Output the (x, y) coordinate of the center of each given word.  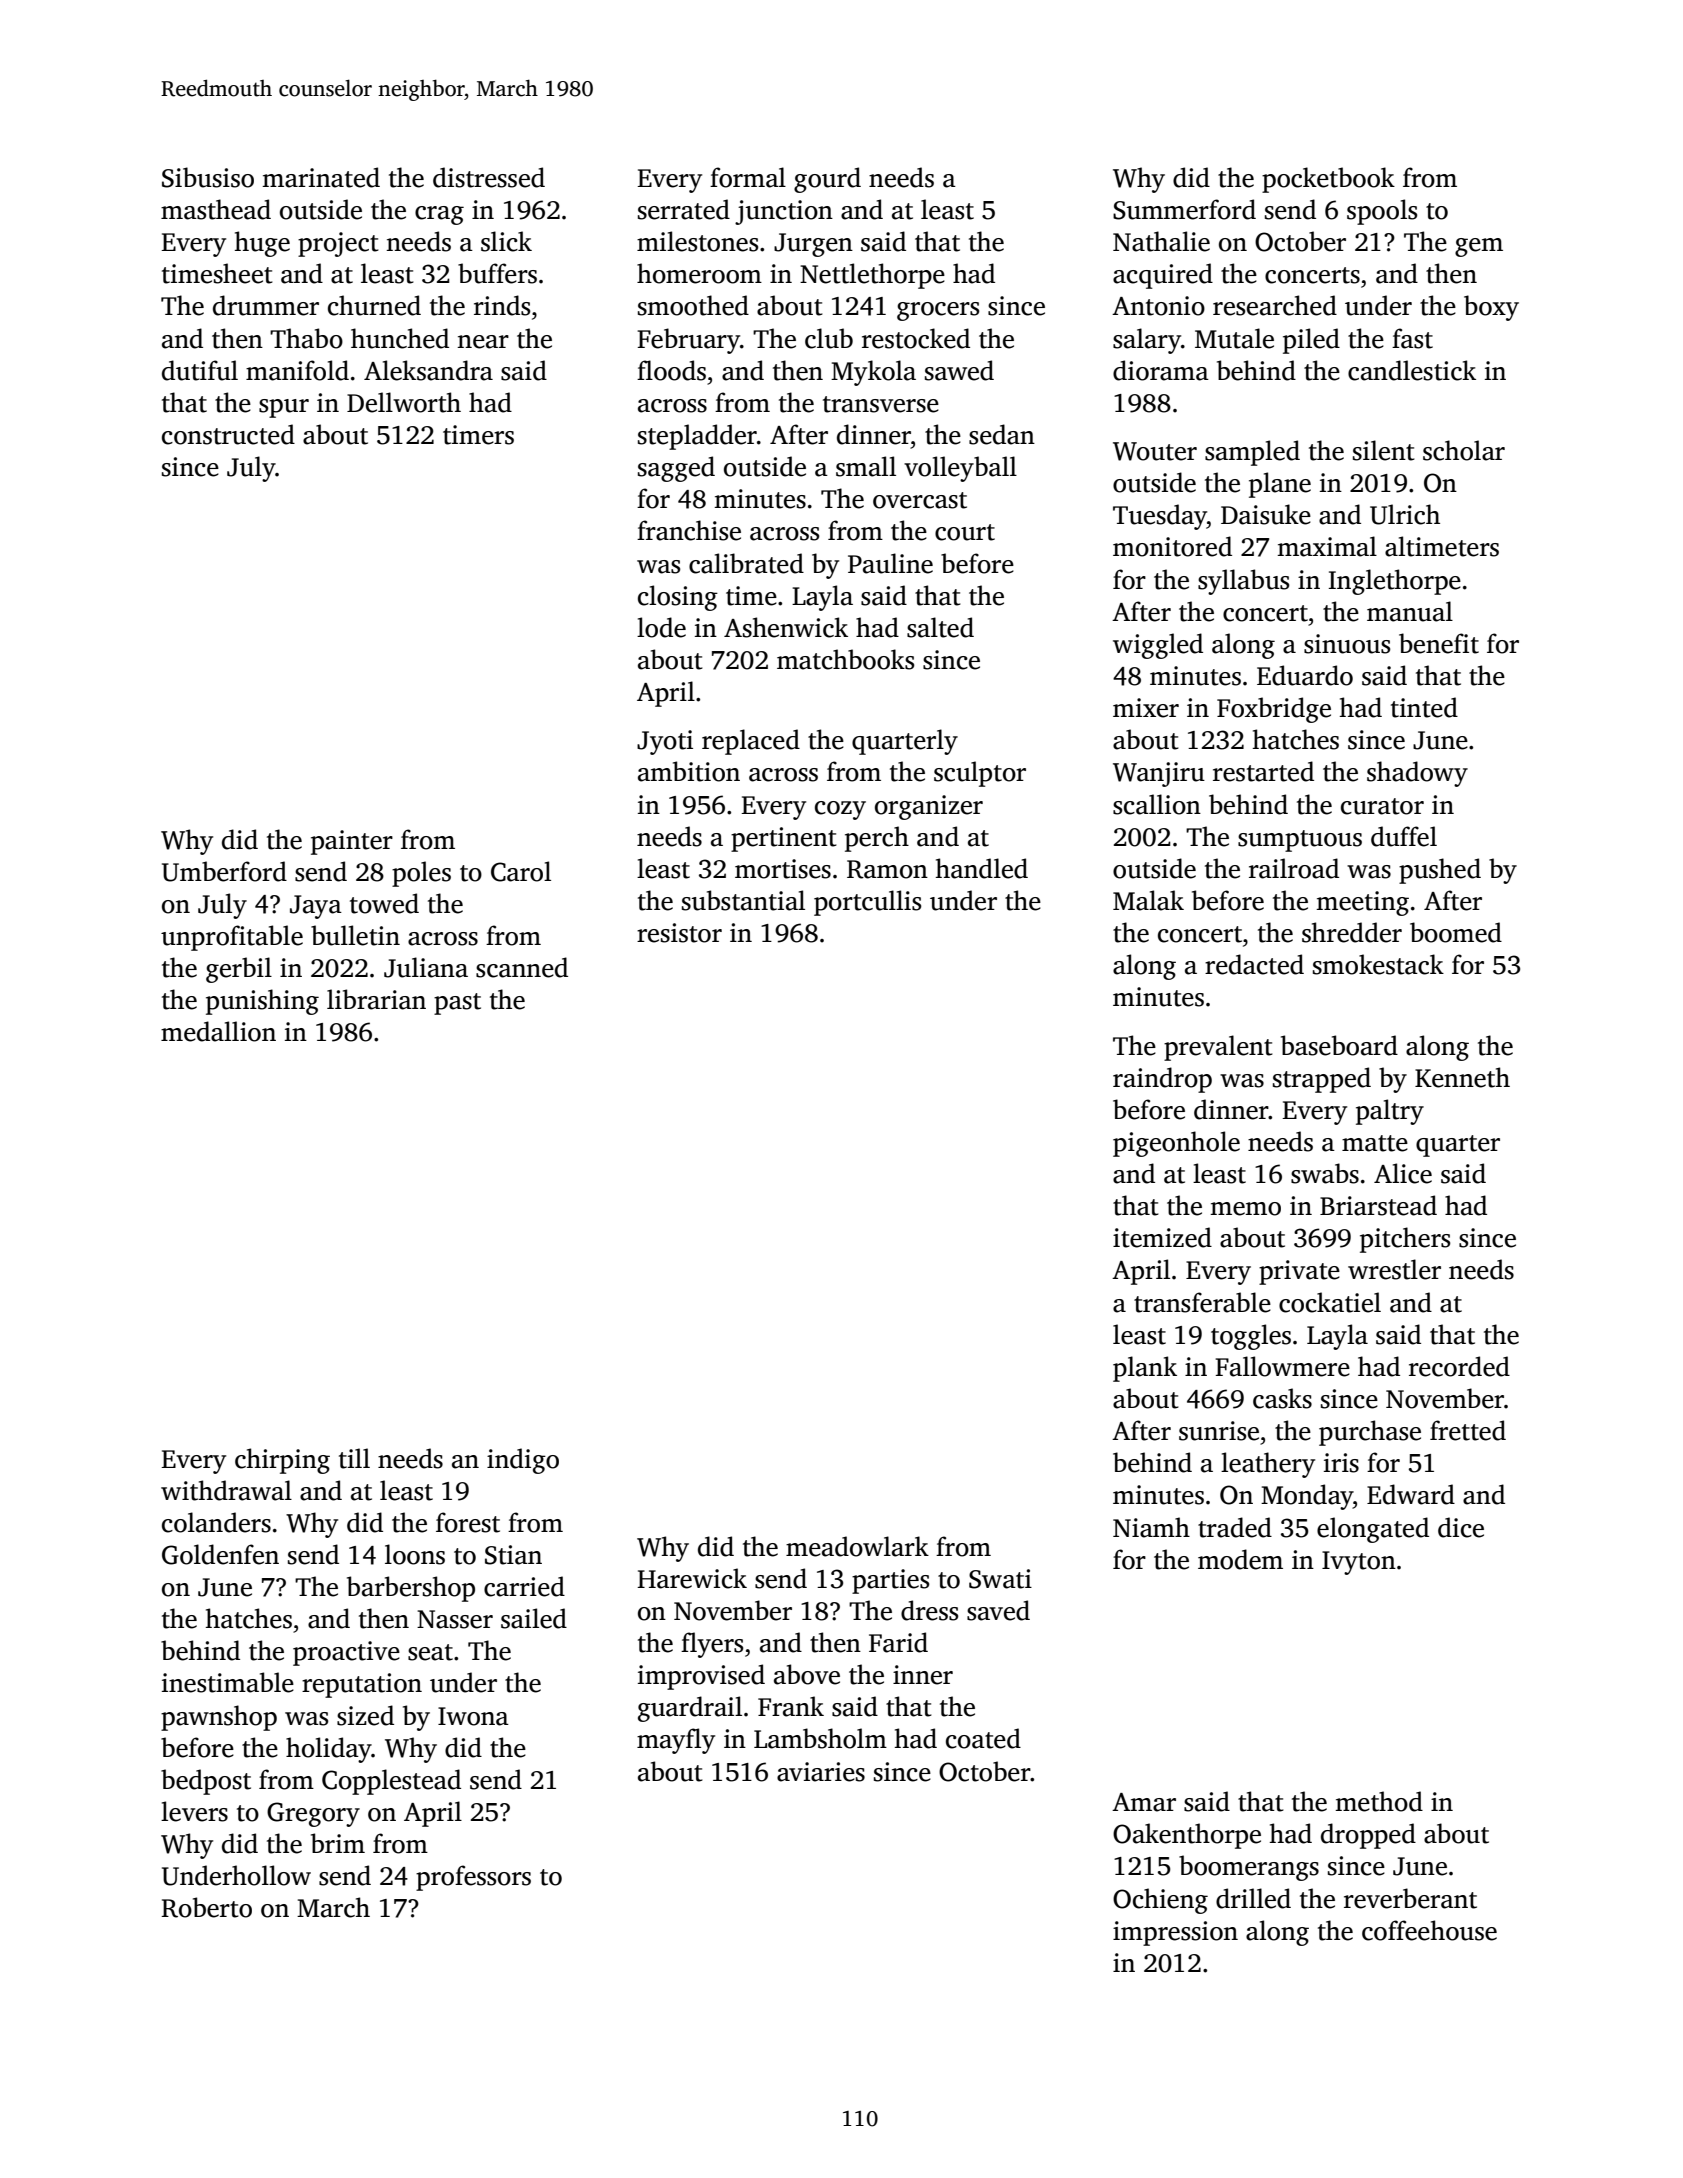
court (965, 532)
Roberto (206, 1907)
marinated (321, 177)
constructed (228, 434)
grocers (938, 311)
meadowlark (857, 1546)
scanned (522, 967)
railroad (1294, 868)
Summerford (1184, 209)
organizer (929, 807)
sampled (1252, 453)
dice (1461, 1527)
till (354, 1458)
